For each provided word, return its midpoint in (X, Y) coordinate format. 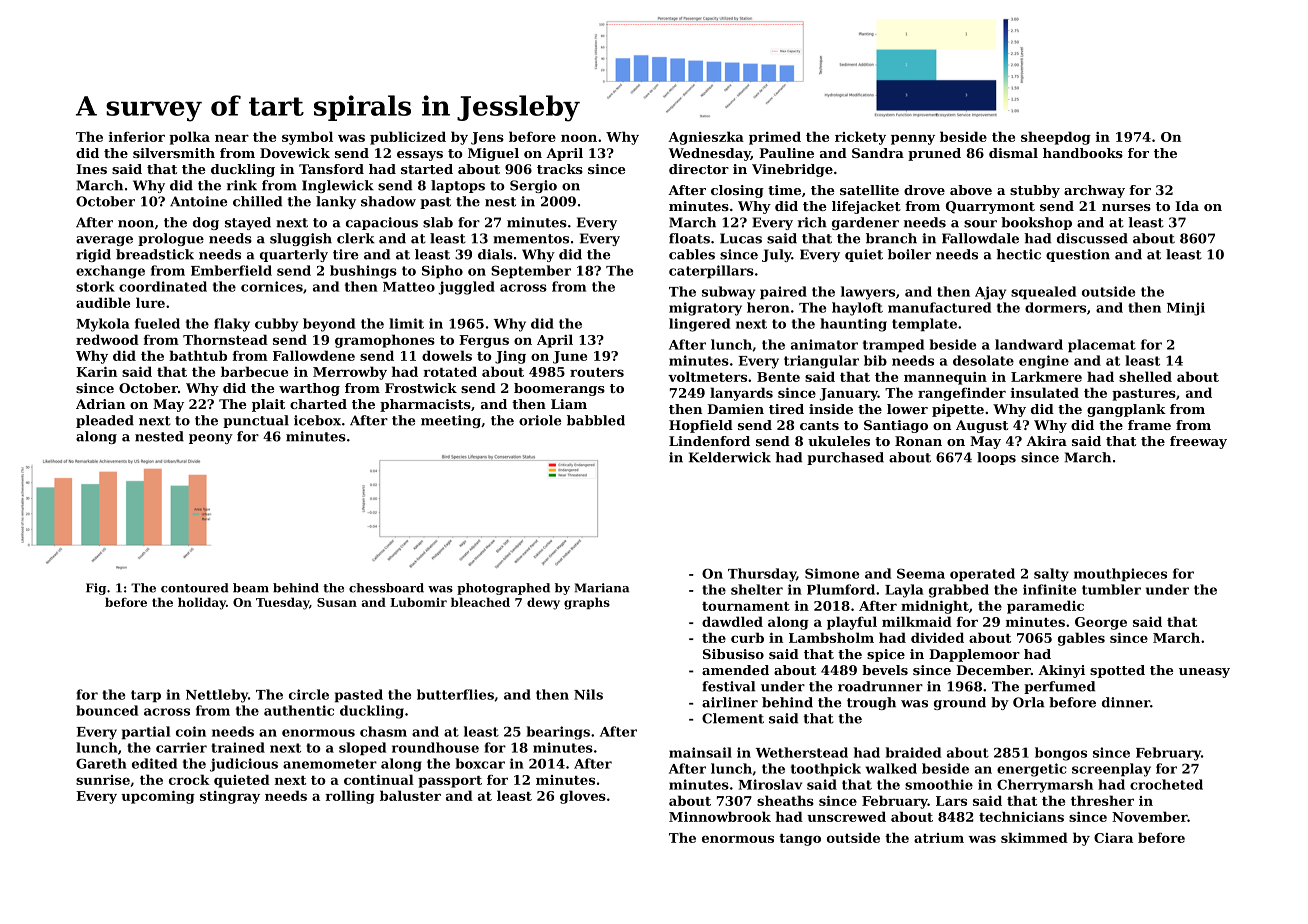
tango (800, 840)
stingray (230, 797)
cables (692, 254)
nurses (1126, 207)
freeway (1198, 442)
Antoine (198, 201)
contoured (194, 588)
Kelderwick (730, 457)
